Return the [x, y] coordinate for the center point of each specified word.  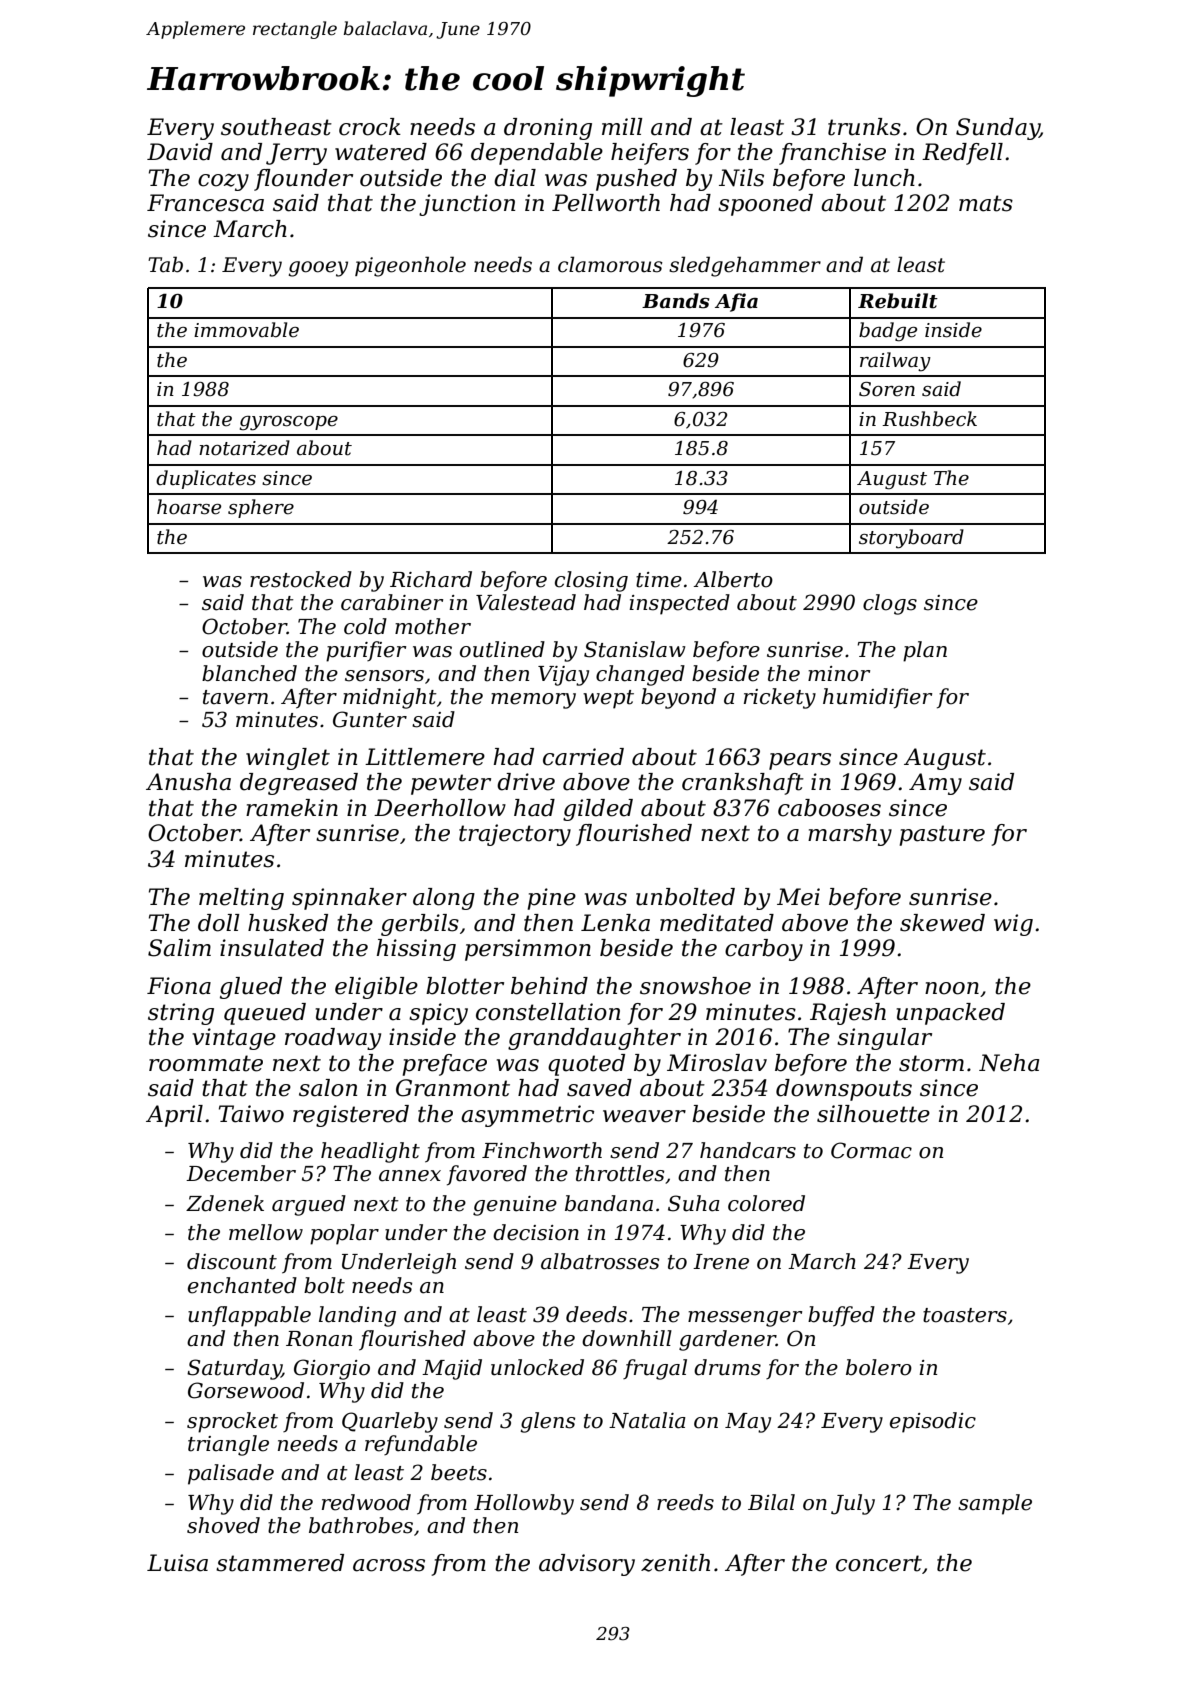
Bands [676, 301]
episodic [933, 1422]
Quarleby [390, 1422]
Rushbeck [929, 419]
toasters [965, 1315]
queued [265, 1014]
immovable [246, 330]
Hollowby [524, 1504]
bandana [609, 1203]
